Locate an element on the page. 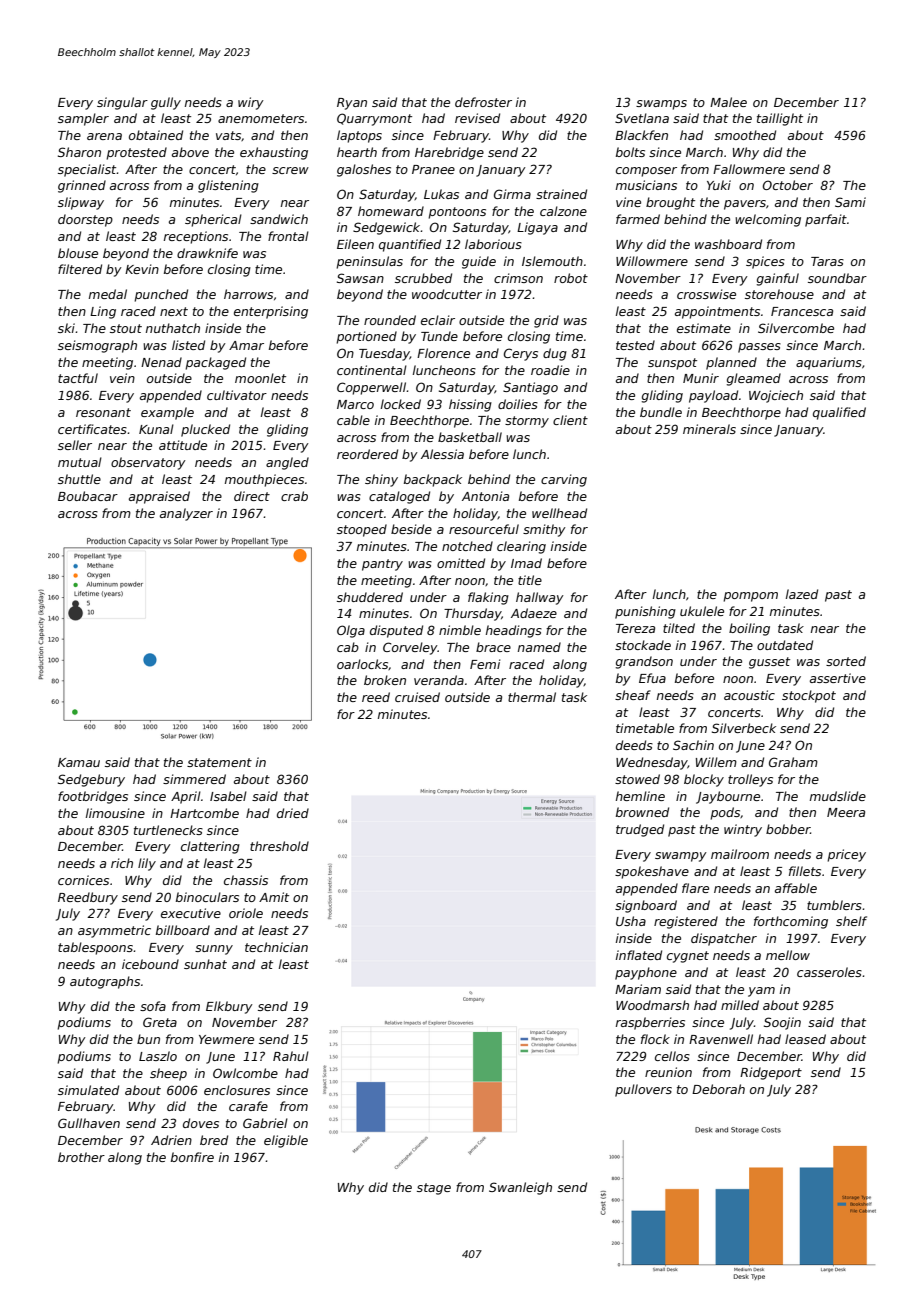 The height and width of the document is (1308, 924). vats is located at coordinates (228, 135).
